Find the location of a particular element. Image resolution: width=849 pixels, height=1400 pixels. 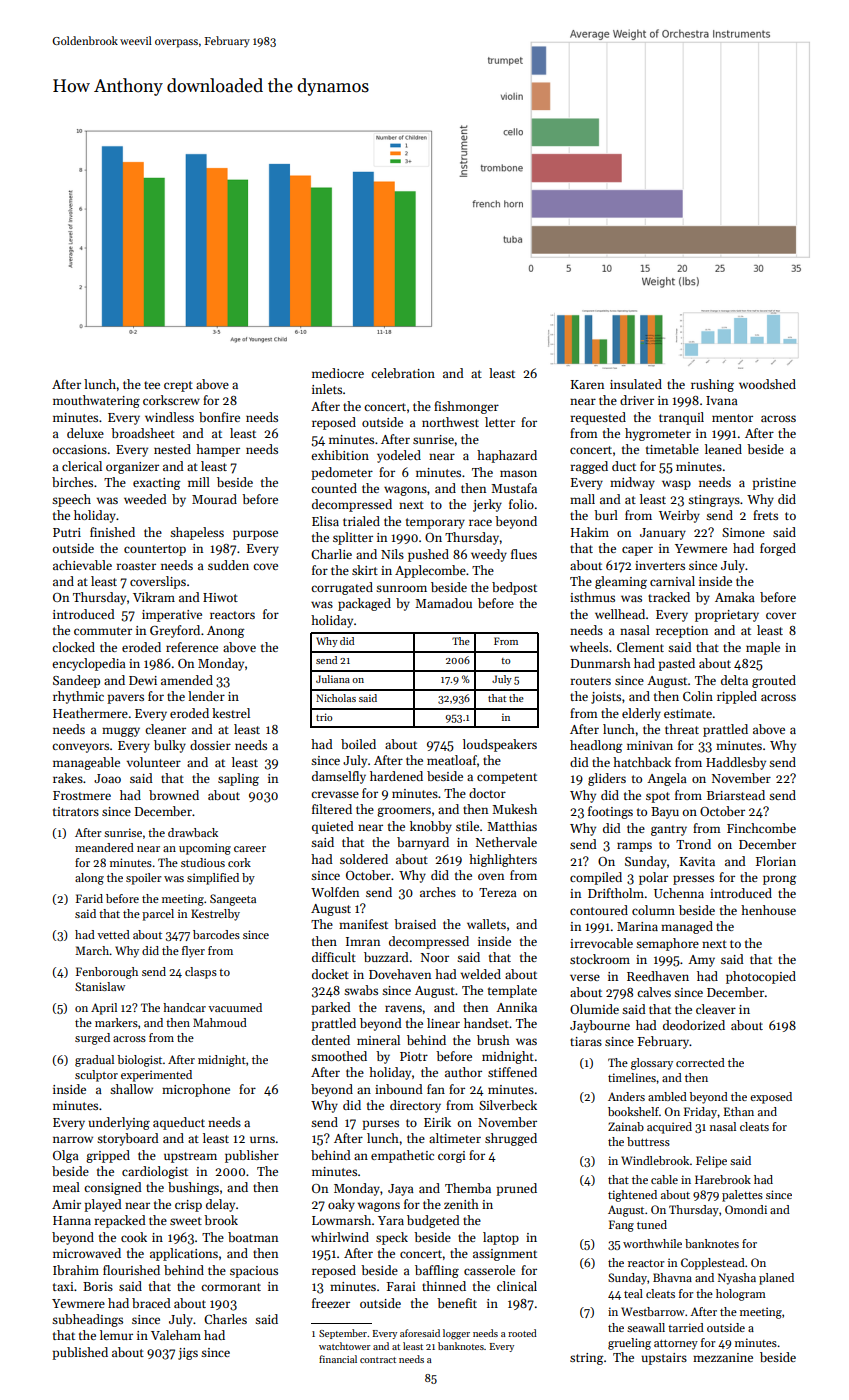

mezzanine is located at coordinates (723, 1357).
